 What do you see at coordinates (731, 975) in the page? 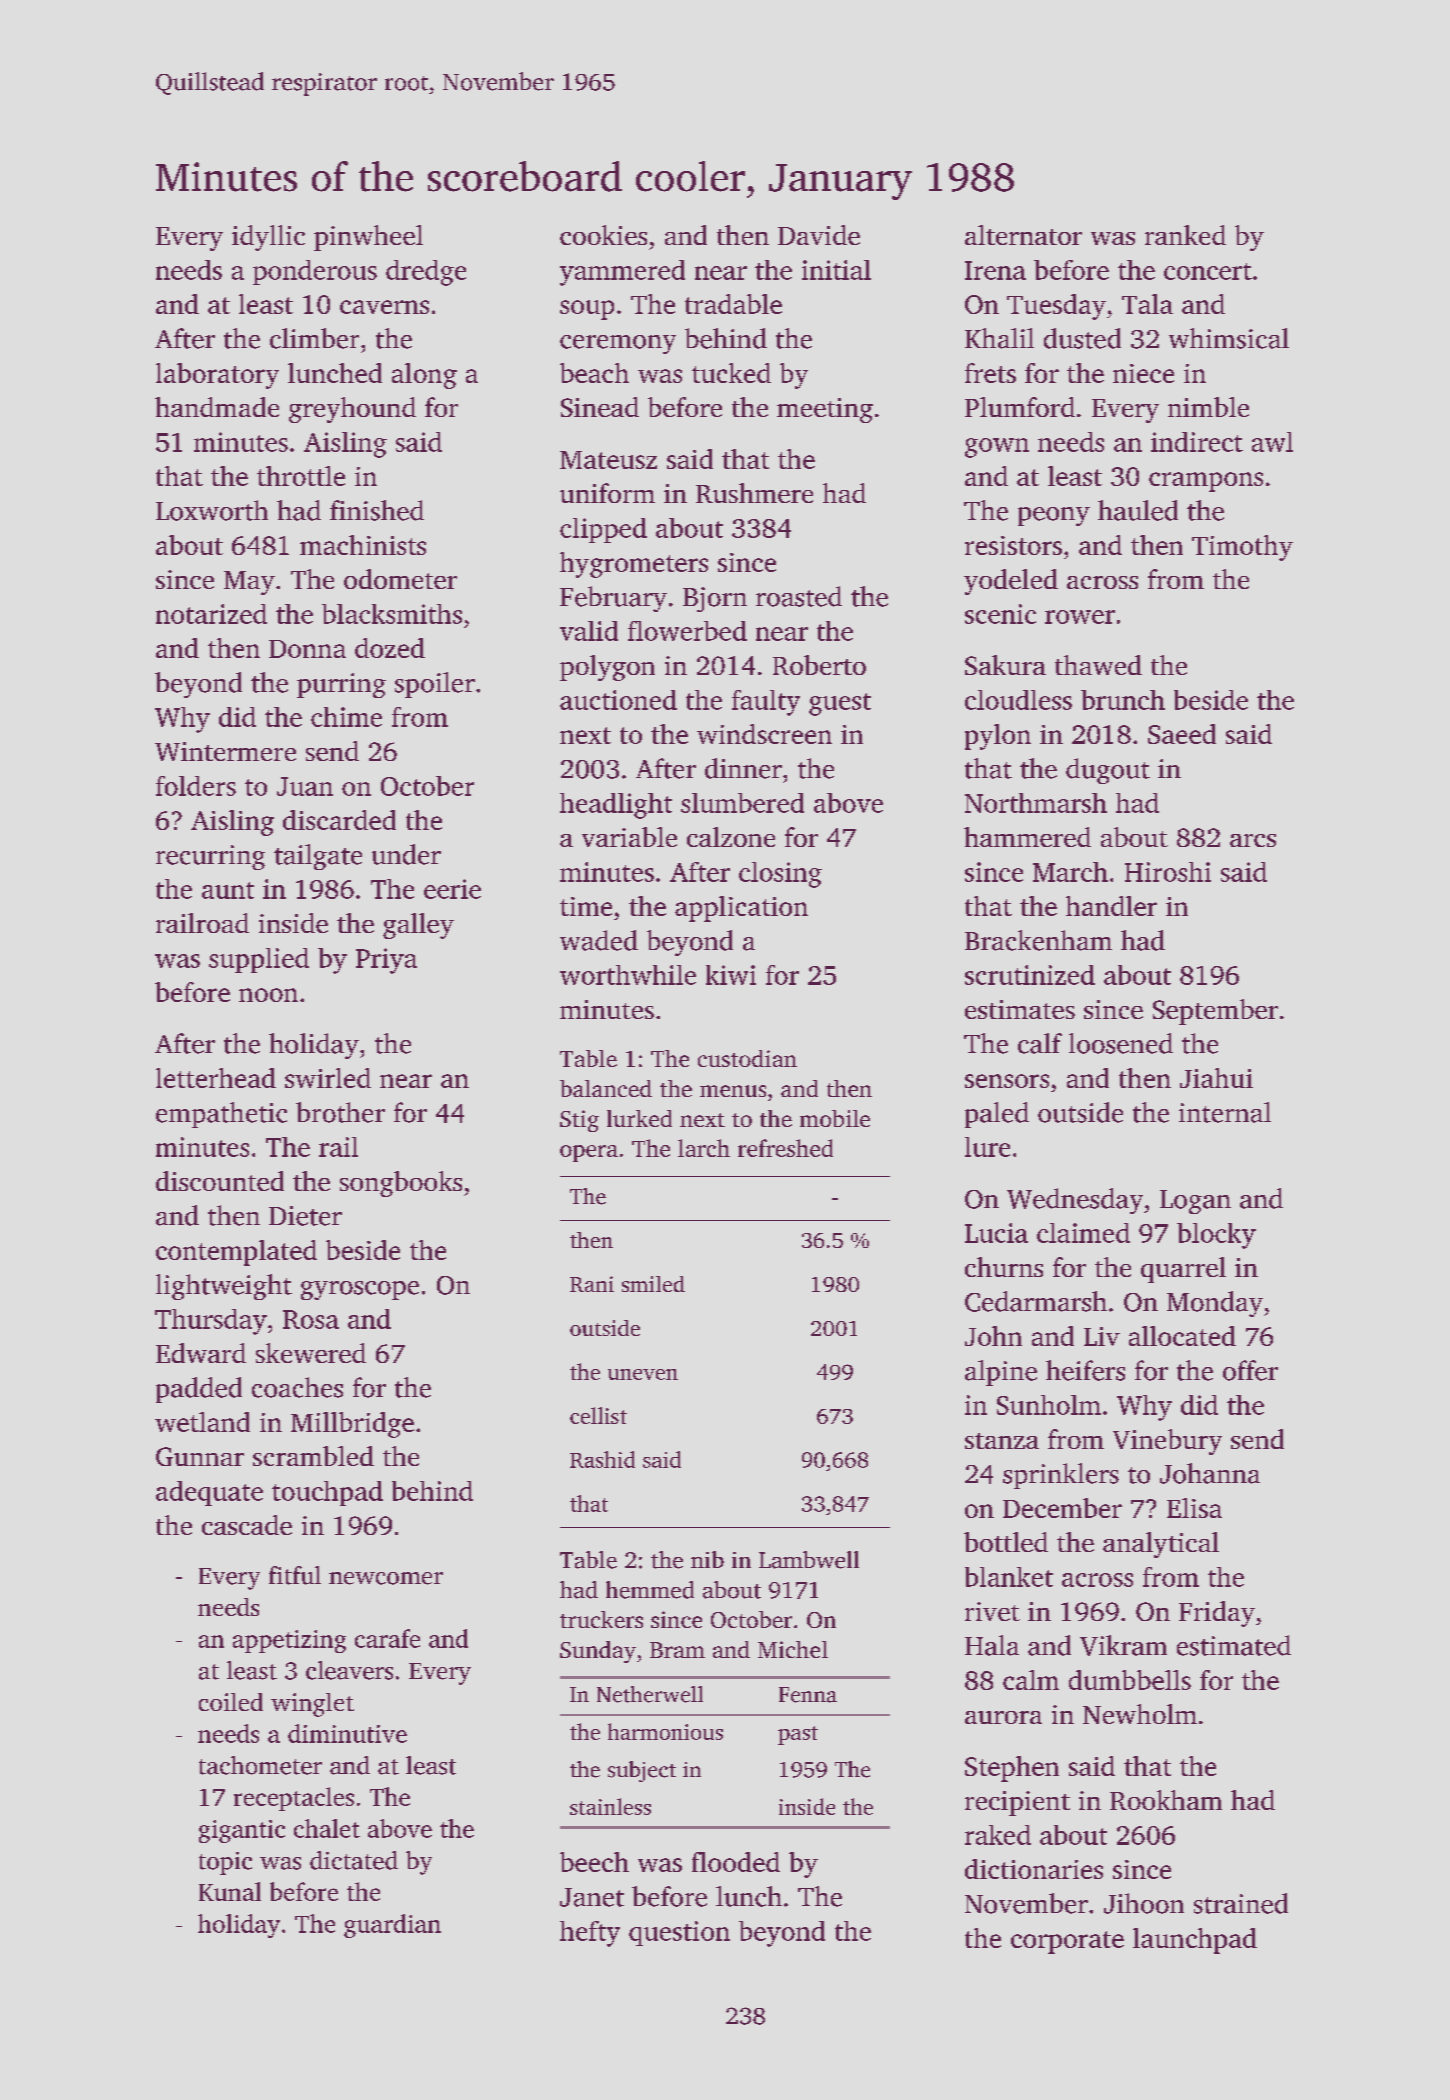
I see `kiwi` at bounding box center [731, 975].
